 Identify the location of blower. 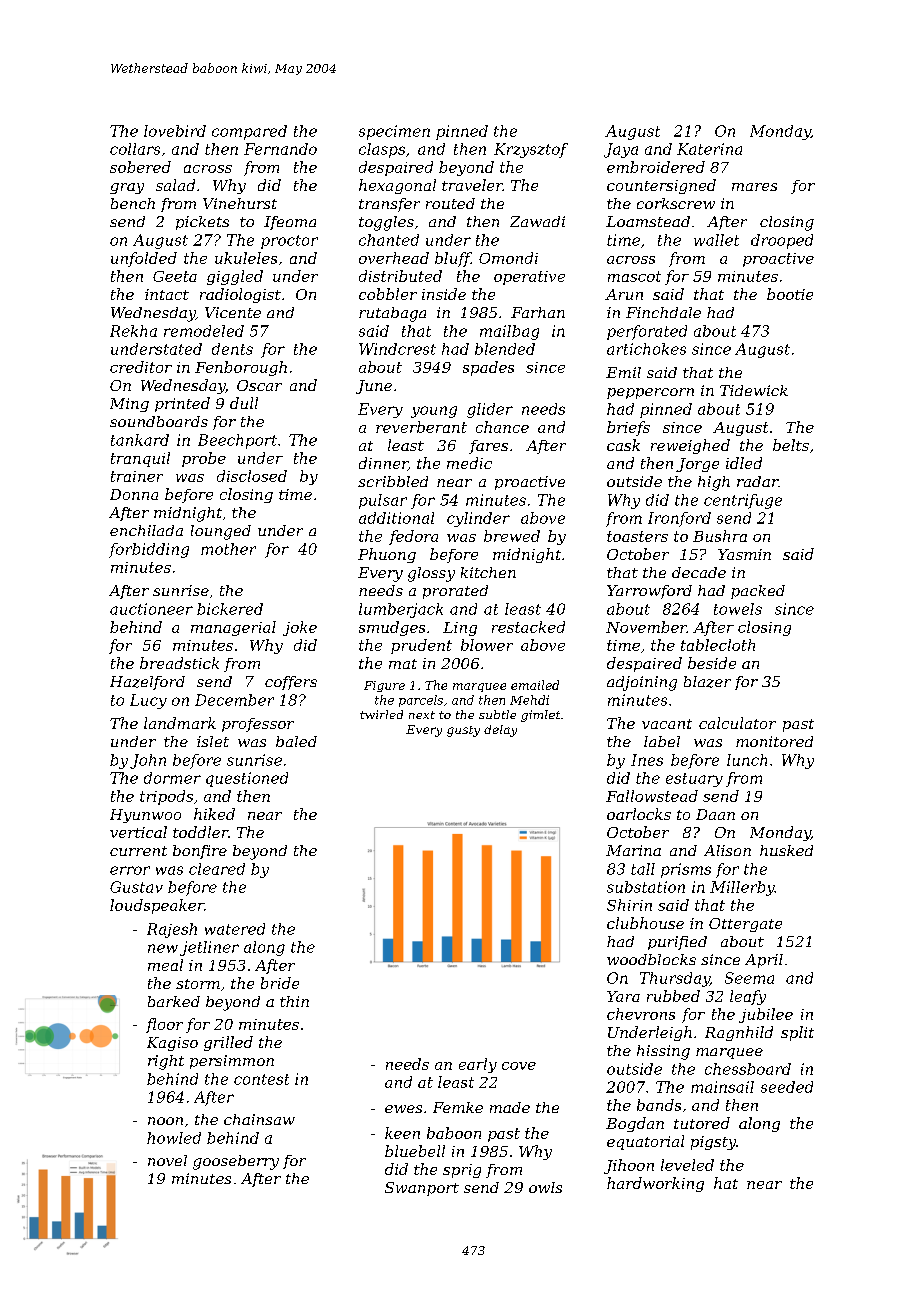
(487, 645).
